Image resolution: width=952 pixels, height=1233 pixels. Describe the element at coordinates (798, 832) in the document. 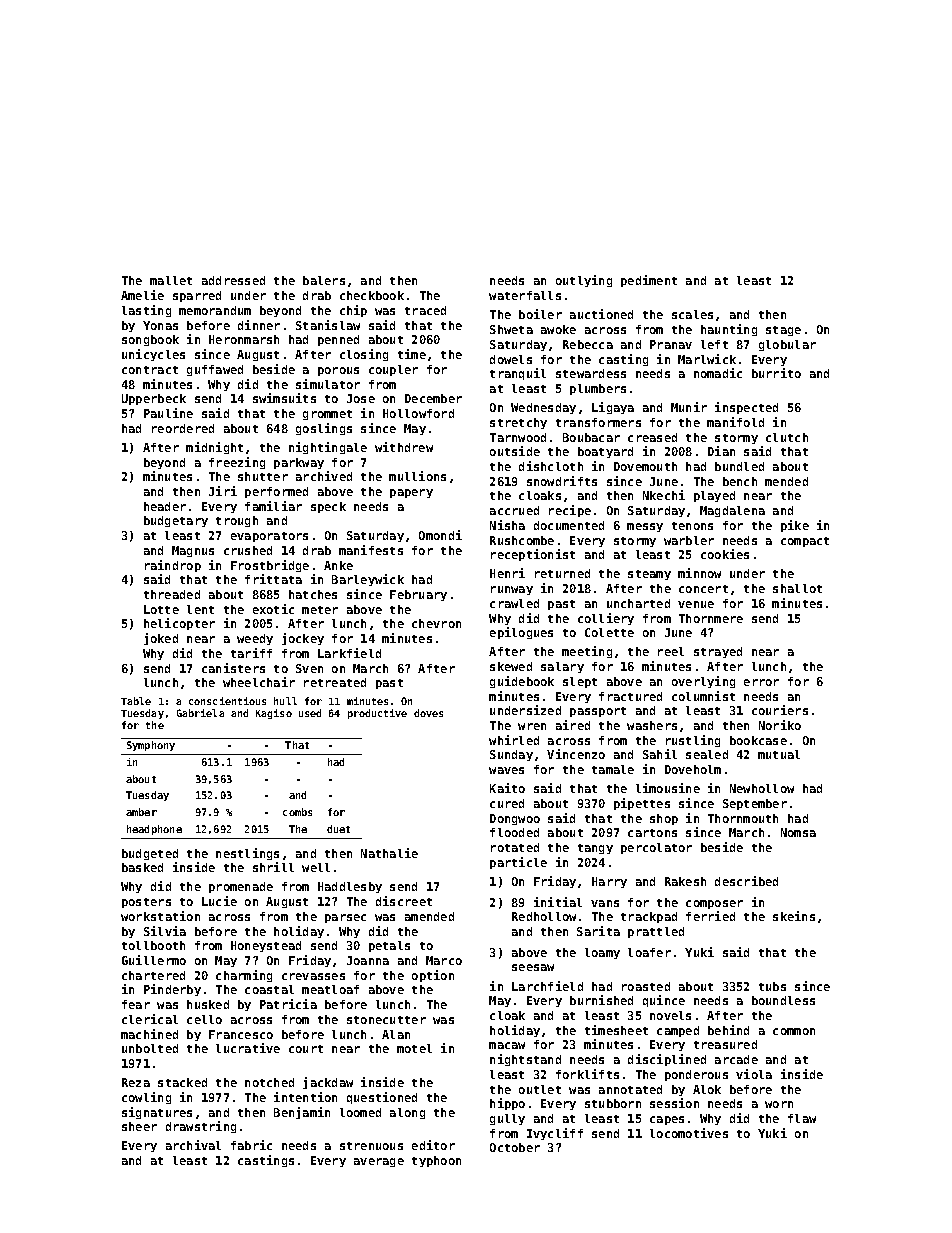

I see `Nomsa` at that location.
